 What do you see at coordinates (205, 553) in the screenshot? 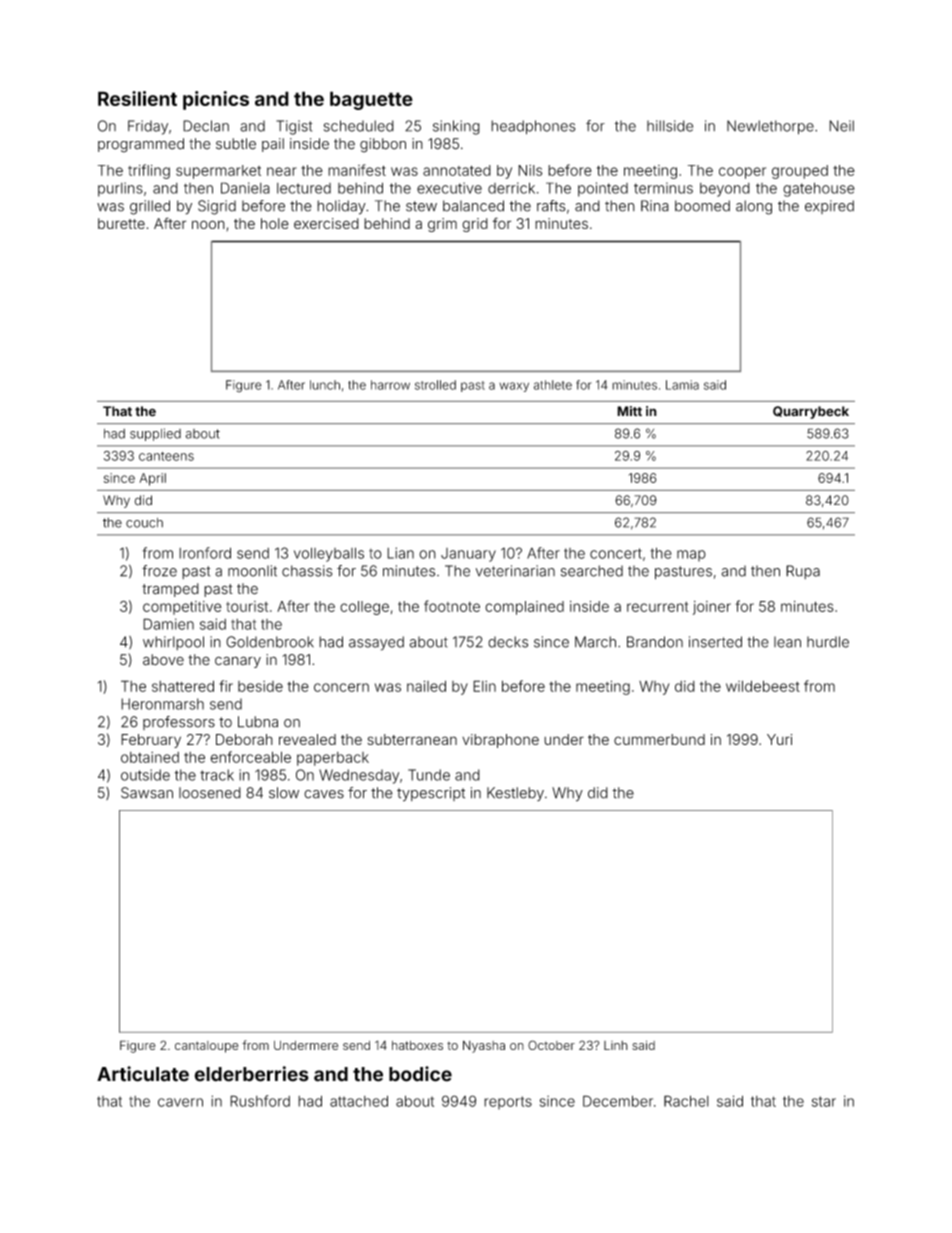
I see `Ironford` at bounding box center [205, 553].
